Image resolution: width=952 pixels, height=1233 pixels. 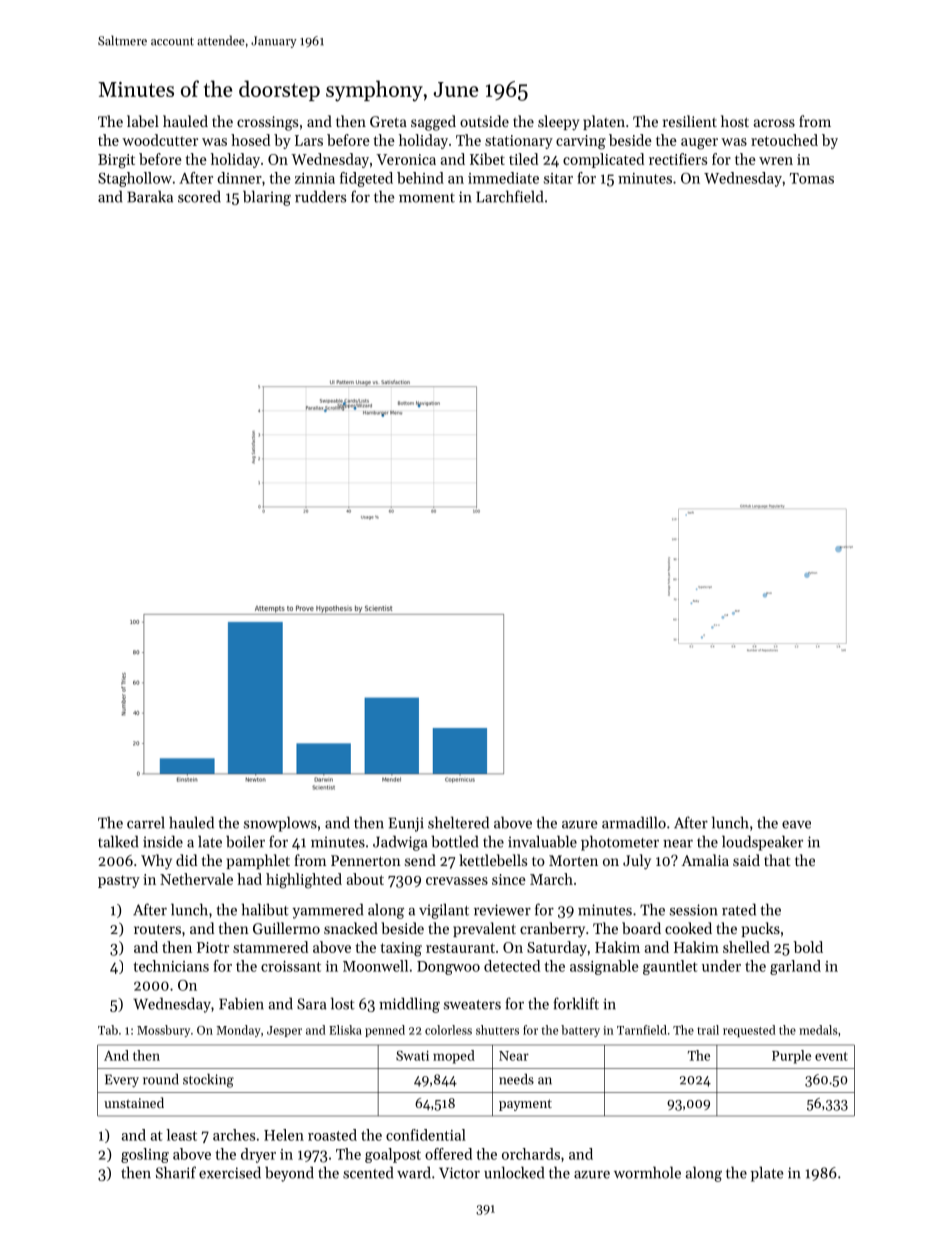 I want to click on Tomas, so click(x=812, y=178).
